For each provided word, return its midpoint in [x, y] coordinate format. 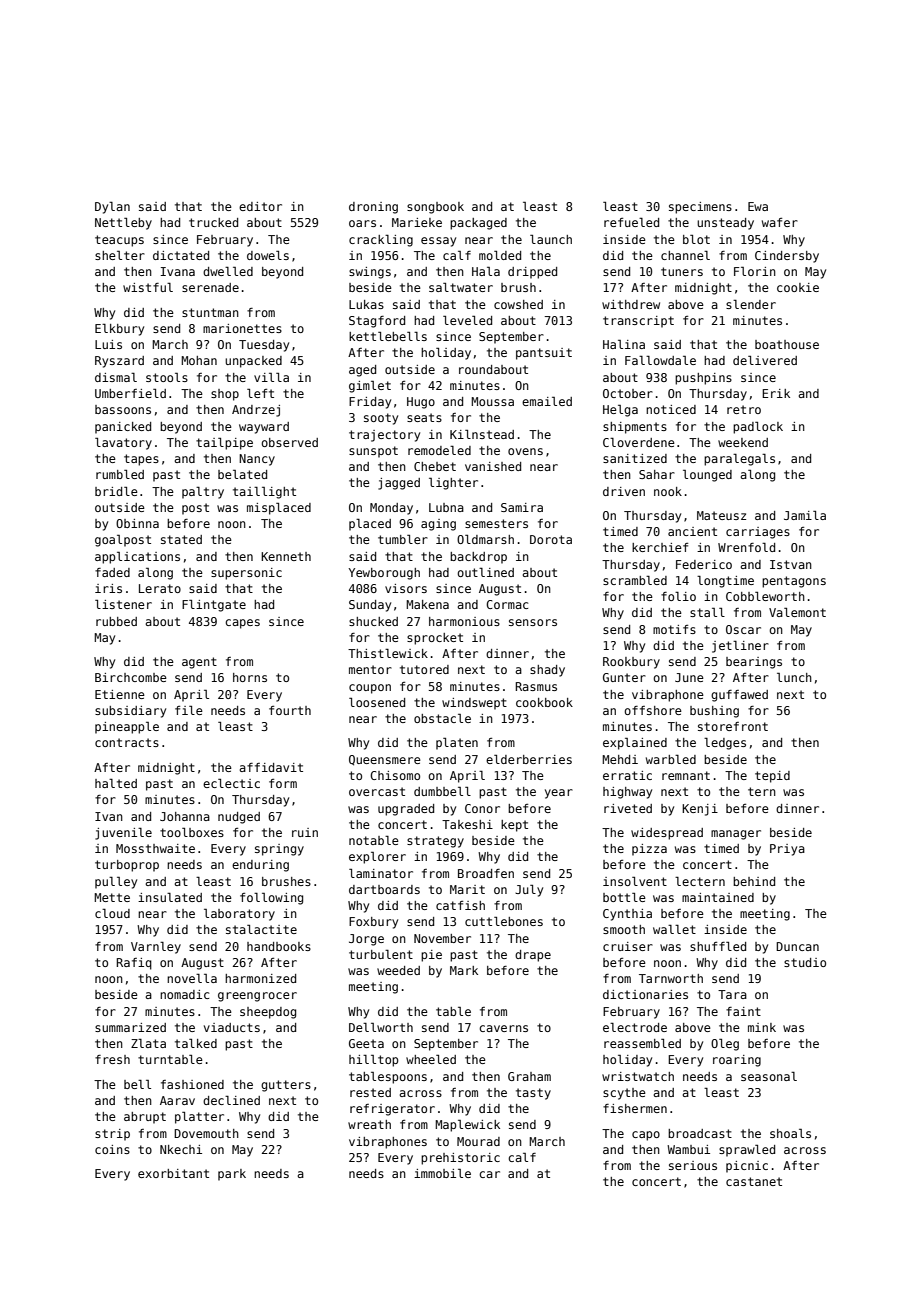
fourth [290, 710]
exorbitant [173, 1173]
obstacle [442, 718]
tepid [772, 777]
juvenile [123, 834]
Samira [522, 507]
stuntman [210, 312]
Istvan [791, 564]
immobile [442, 1173]
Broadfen [486, 873]
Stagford [377, 322]
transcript [638, 322]
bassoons [123, 409]
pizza [649, 850]
